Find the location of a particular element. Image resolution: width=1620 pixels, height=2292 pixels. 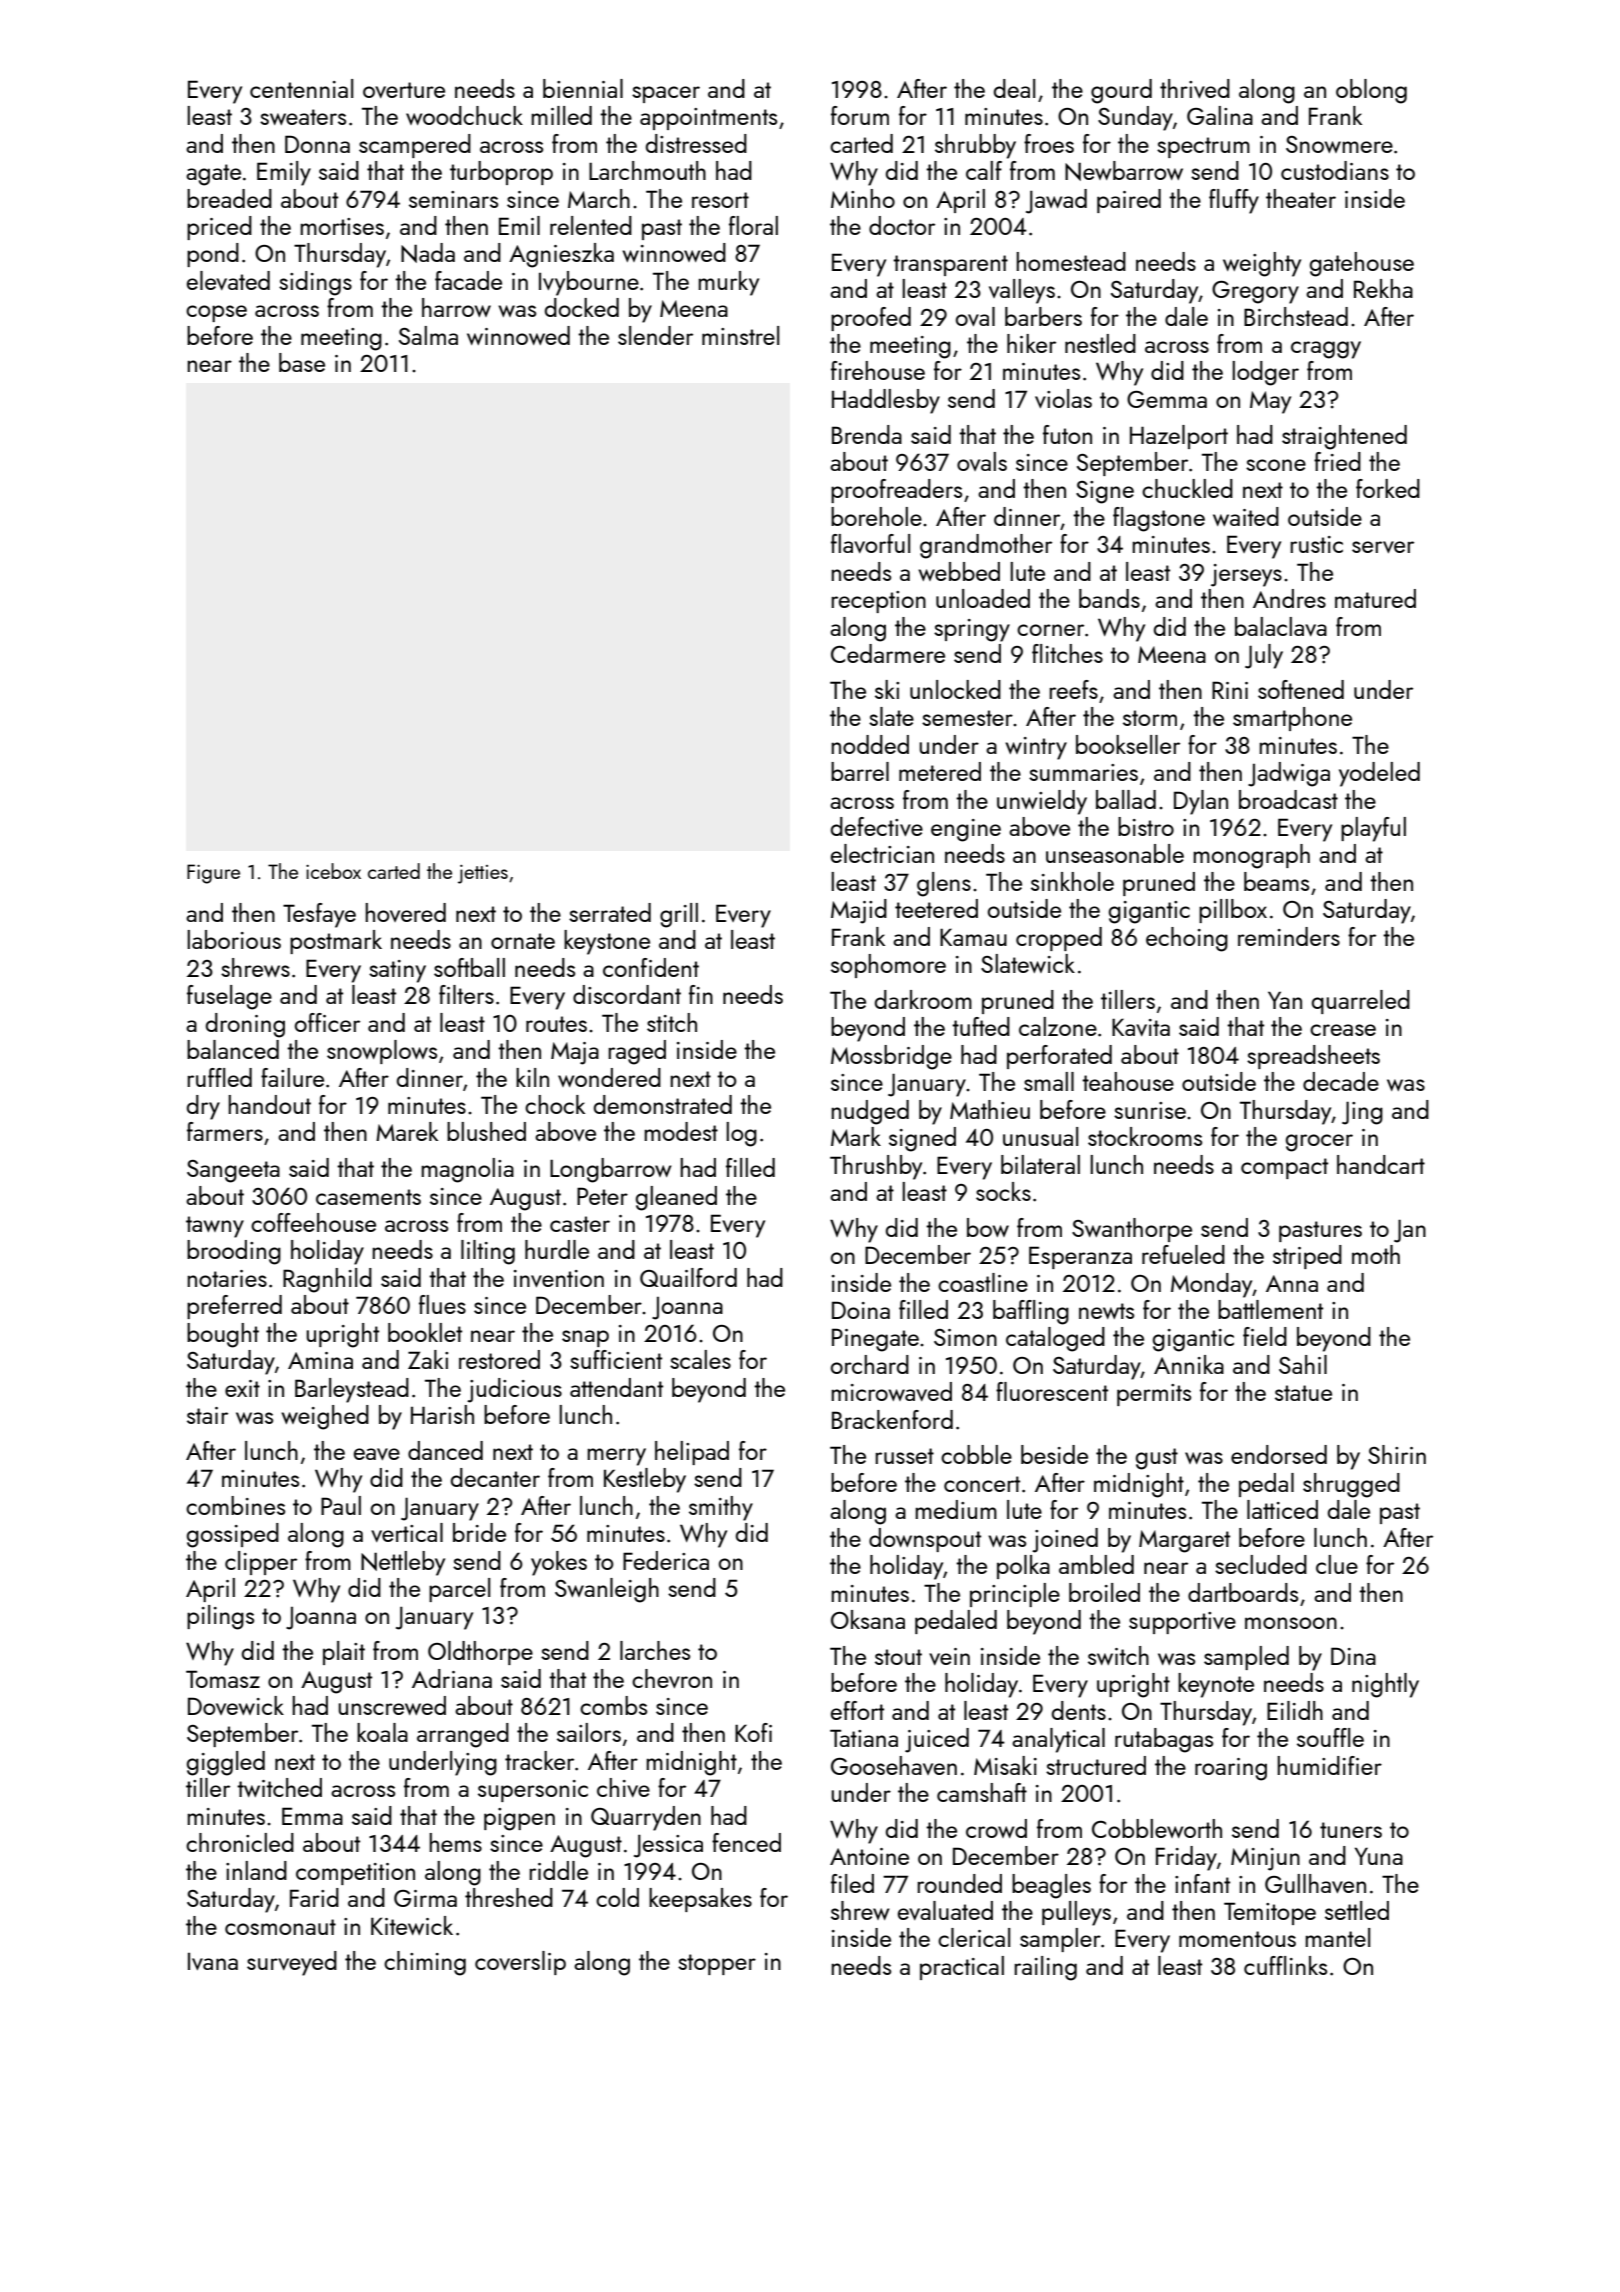

sunrise is located at coordinates (1150, 1110).
